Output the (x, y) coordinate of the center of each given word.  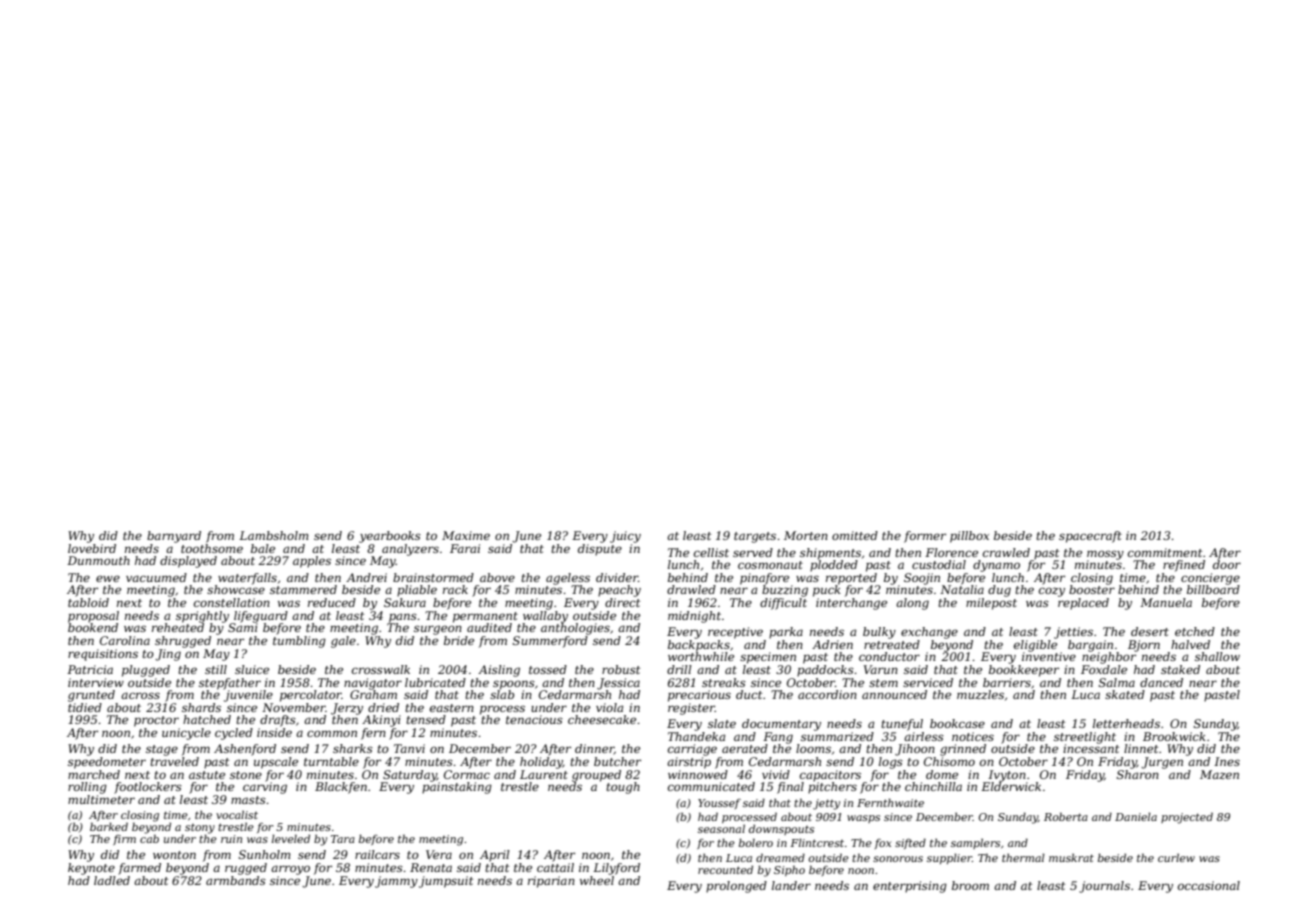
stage (162, 750)
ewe (108, 578)
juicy (625, 537)
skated (1125, 694)
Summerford (550, 642)
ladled (112, 880)
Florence (951, 552)
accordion (827, 694)
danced (1161, 682)
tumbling (299, 642)
